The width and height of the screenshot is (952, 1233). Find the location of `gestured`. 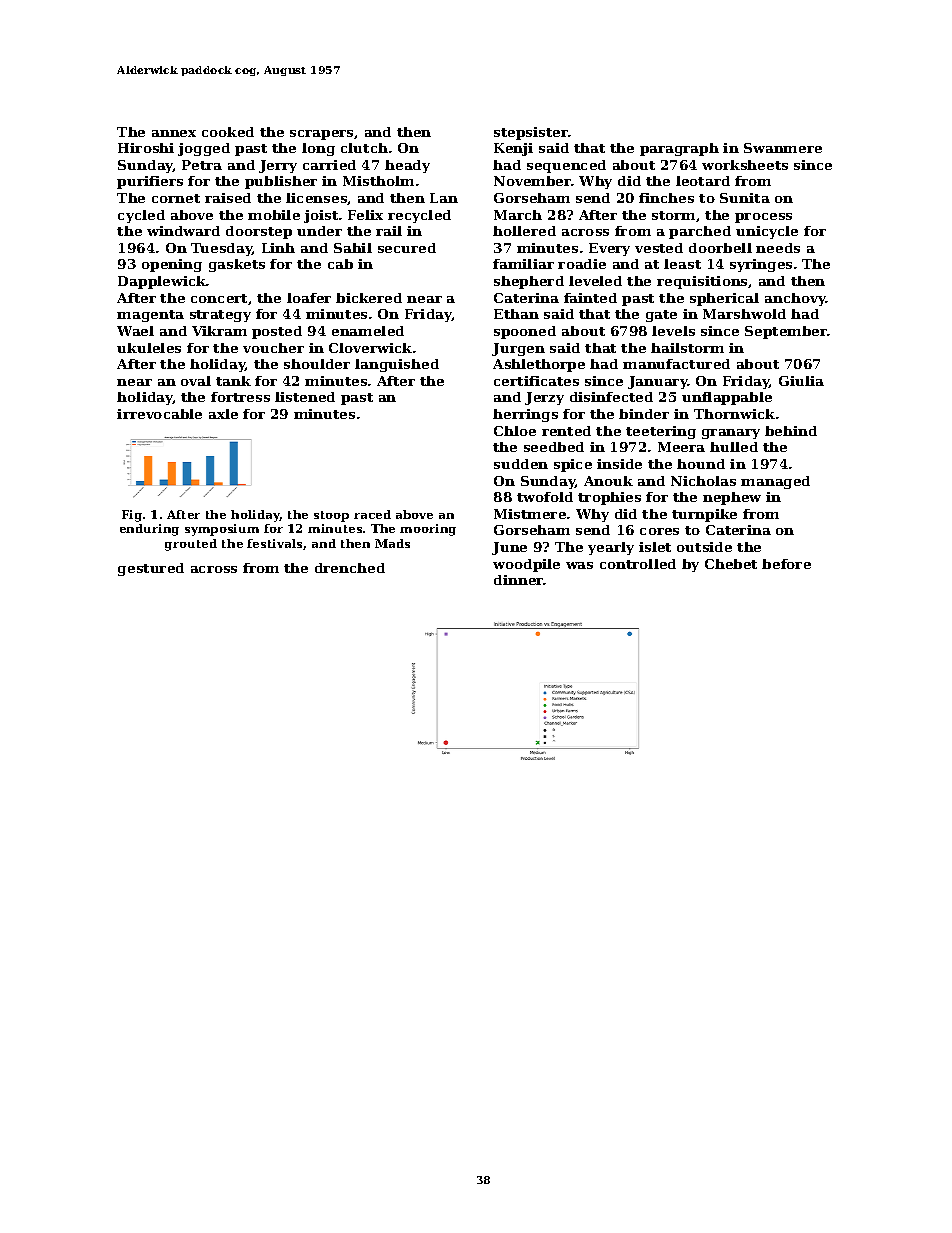

gestured is located at coordinates (151, 569).
